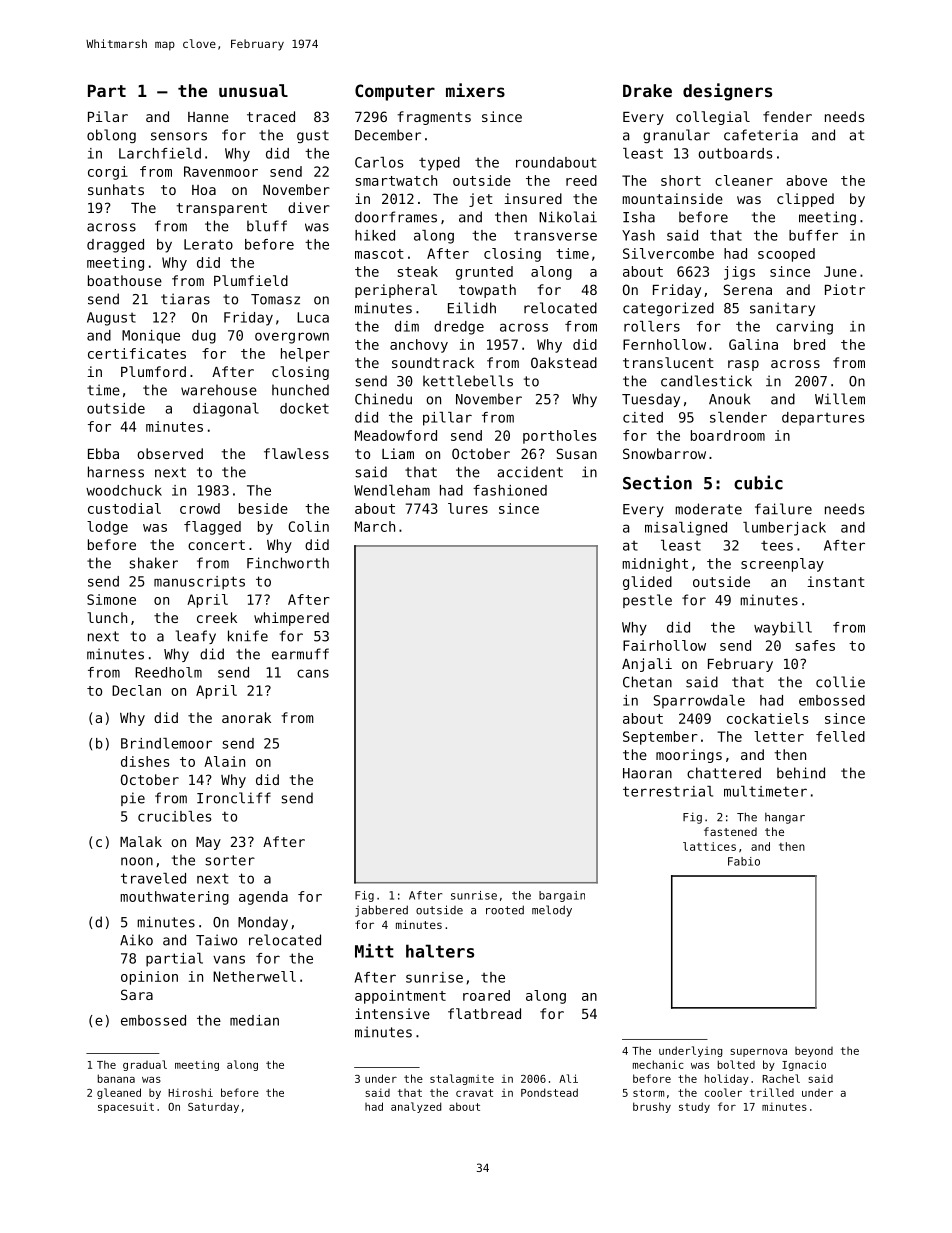 This screenshot has height=1233, width=952. I want to click on bred, so click(809, 344).
